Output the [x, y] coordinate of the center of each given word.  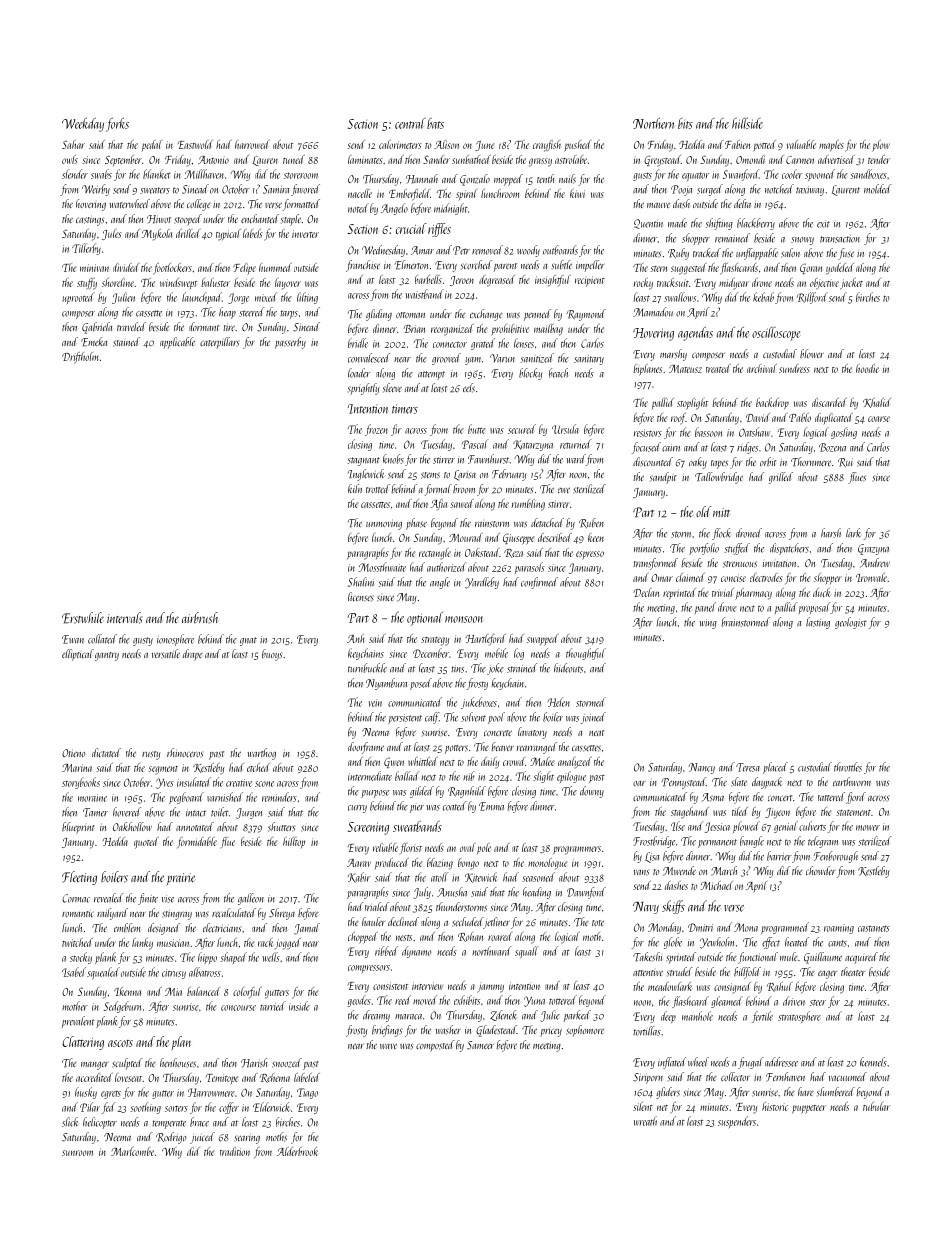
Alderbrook [297, 1151]
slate [739, 782]
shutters [281, 827]
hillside [747, 123]
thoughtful [586, 654]
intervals [125, 618]
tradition [235, 1151]
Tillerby [86, 249]
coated [455, 806]
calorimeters [400, 144]
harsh [831, 533]
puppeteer [809, 1109]
